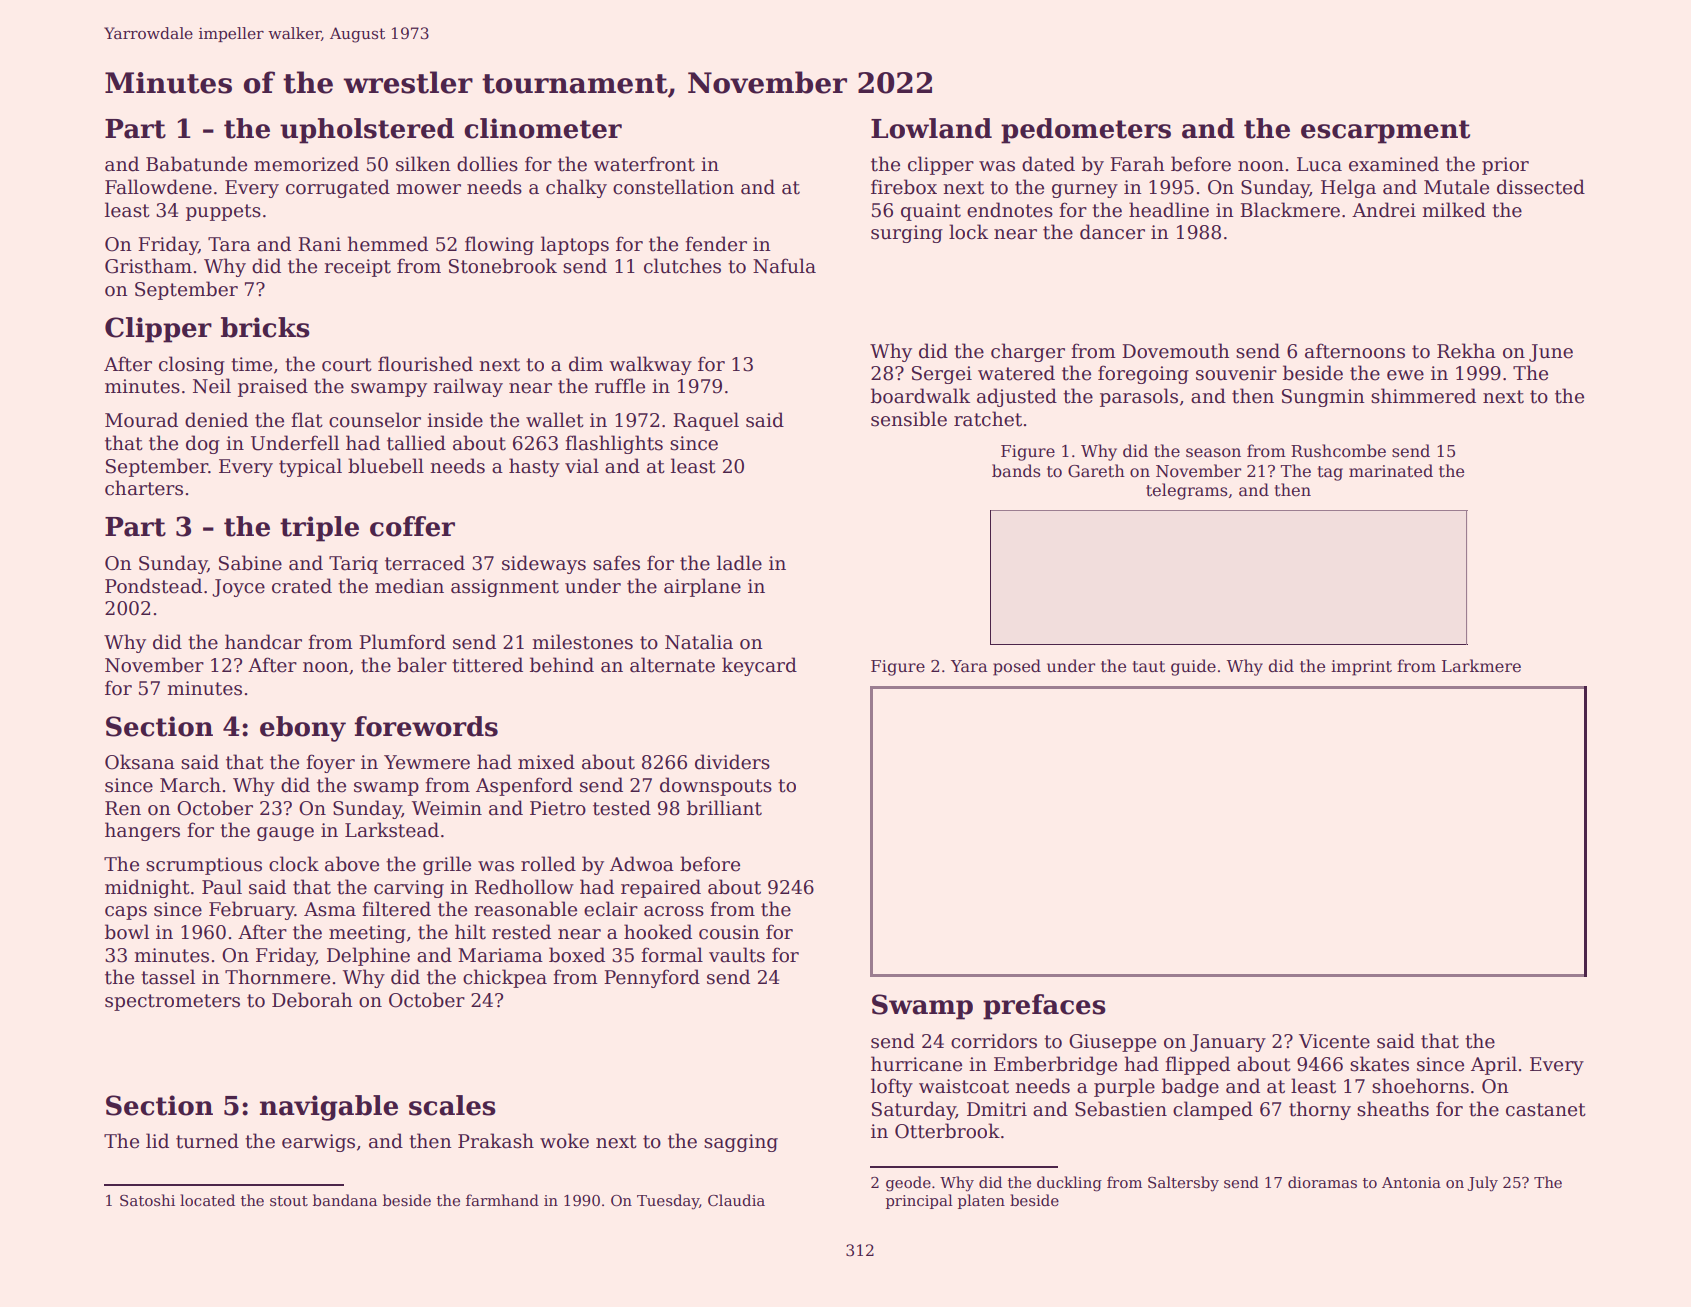 The image size is (1691, 1307). Describe the element at coordinates (1385, 132) in the screenshot. I see `escarpment` at that location.
